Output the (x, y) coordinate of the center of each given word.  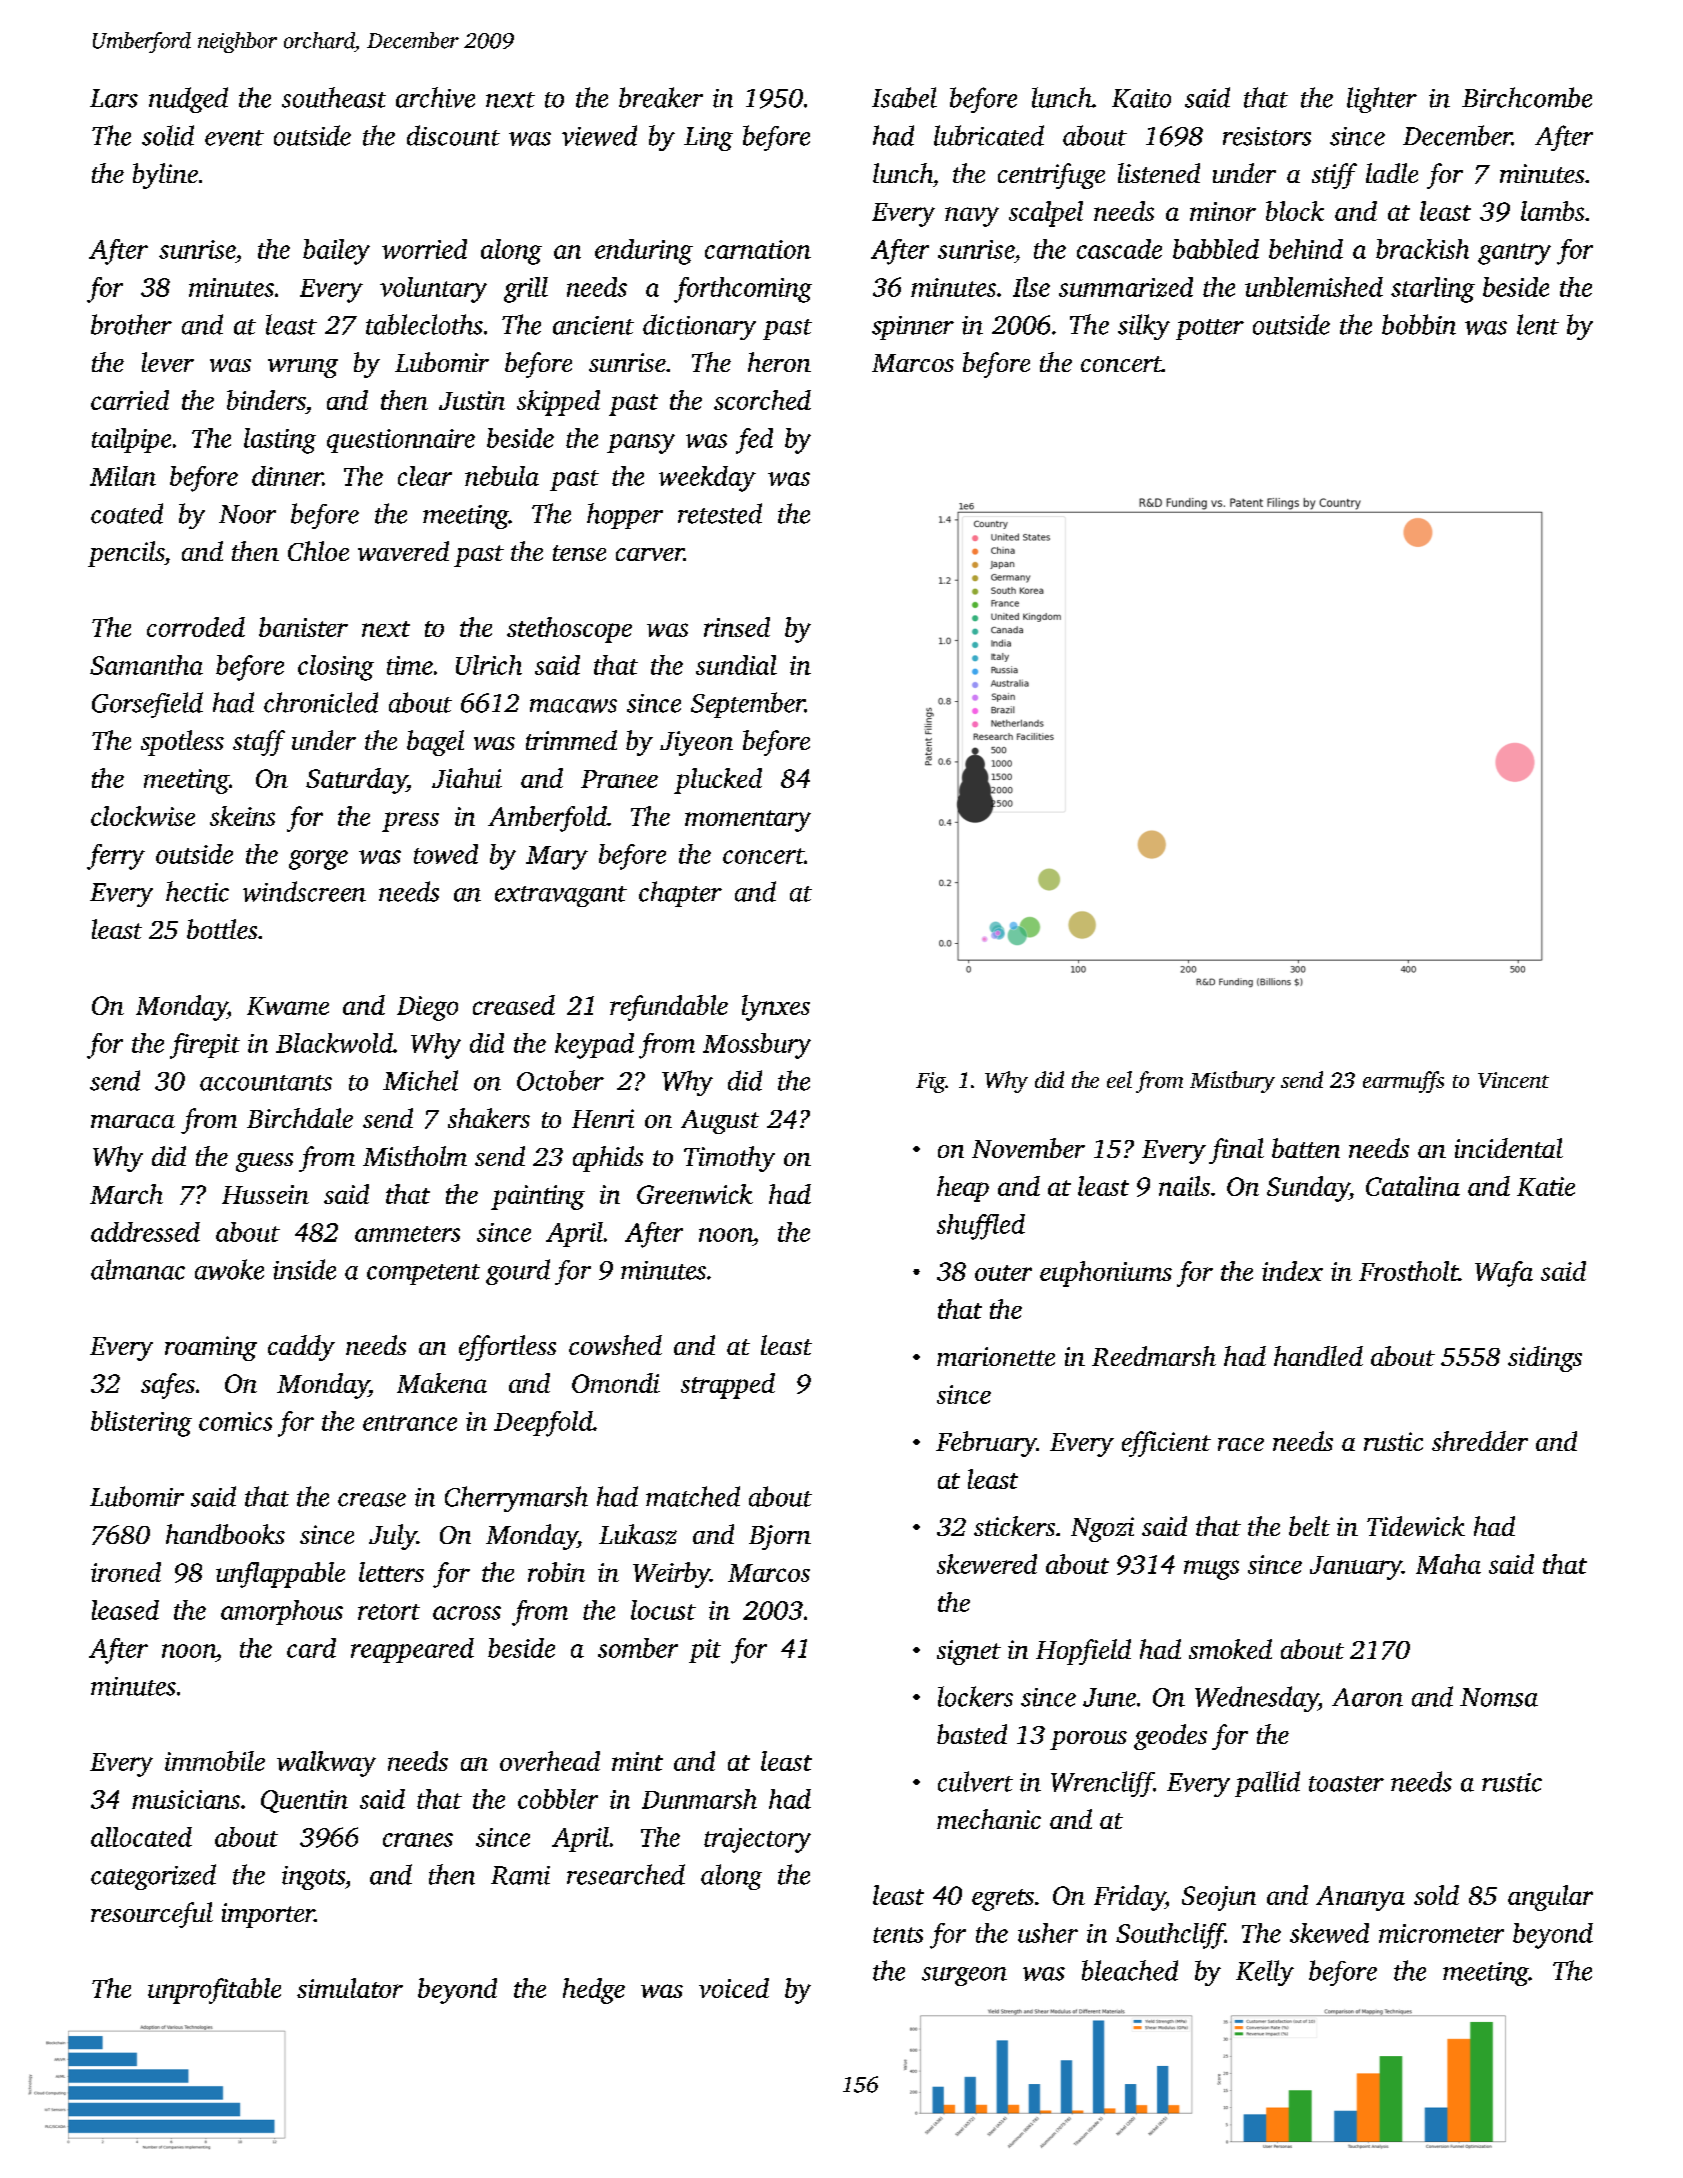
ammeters (407, 1234)
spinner (913, 328)
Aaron (1367, 1697)
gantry (1514, 254)
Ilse (1031, 287)
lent (1538, 324)
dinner (287, 476)
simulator (350, 1988)
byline (165, 176)
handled (1318, 1356)
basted (972, 1734)
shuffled (981, 1227)
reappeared (412, 1650)
